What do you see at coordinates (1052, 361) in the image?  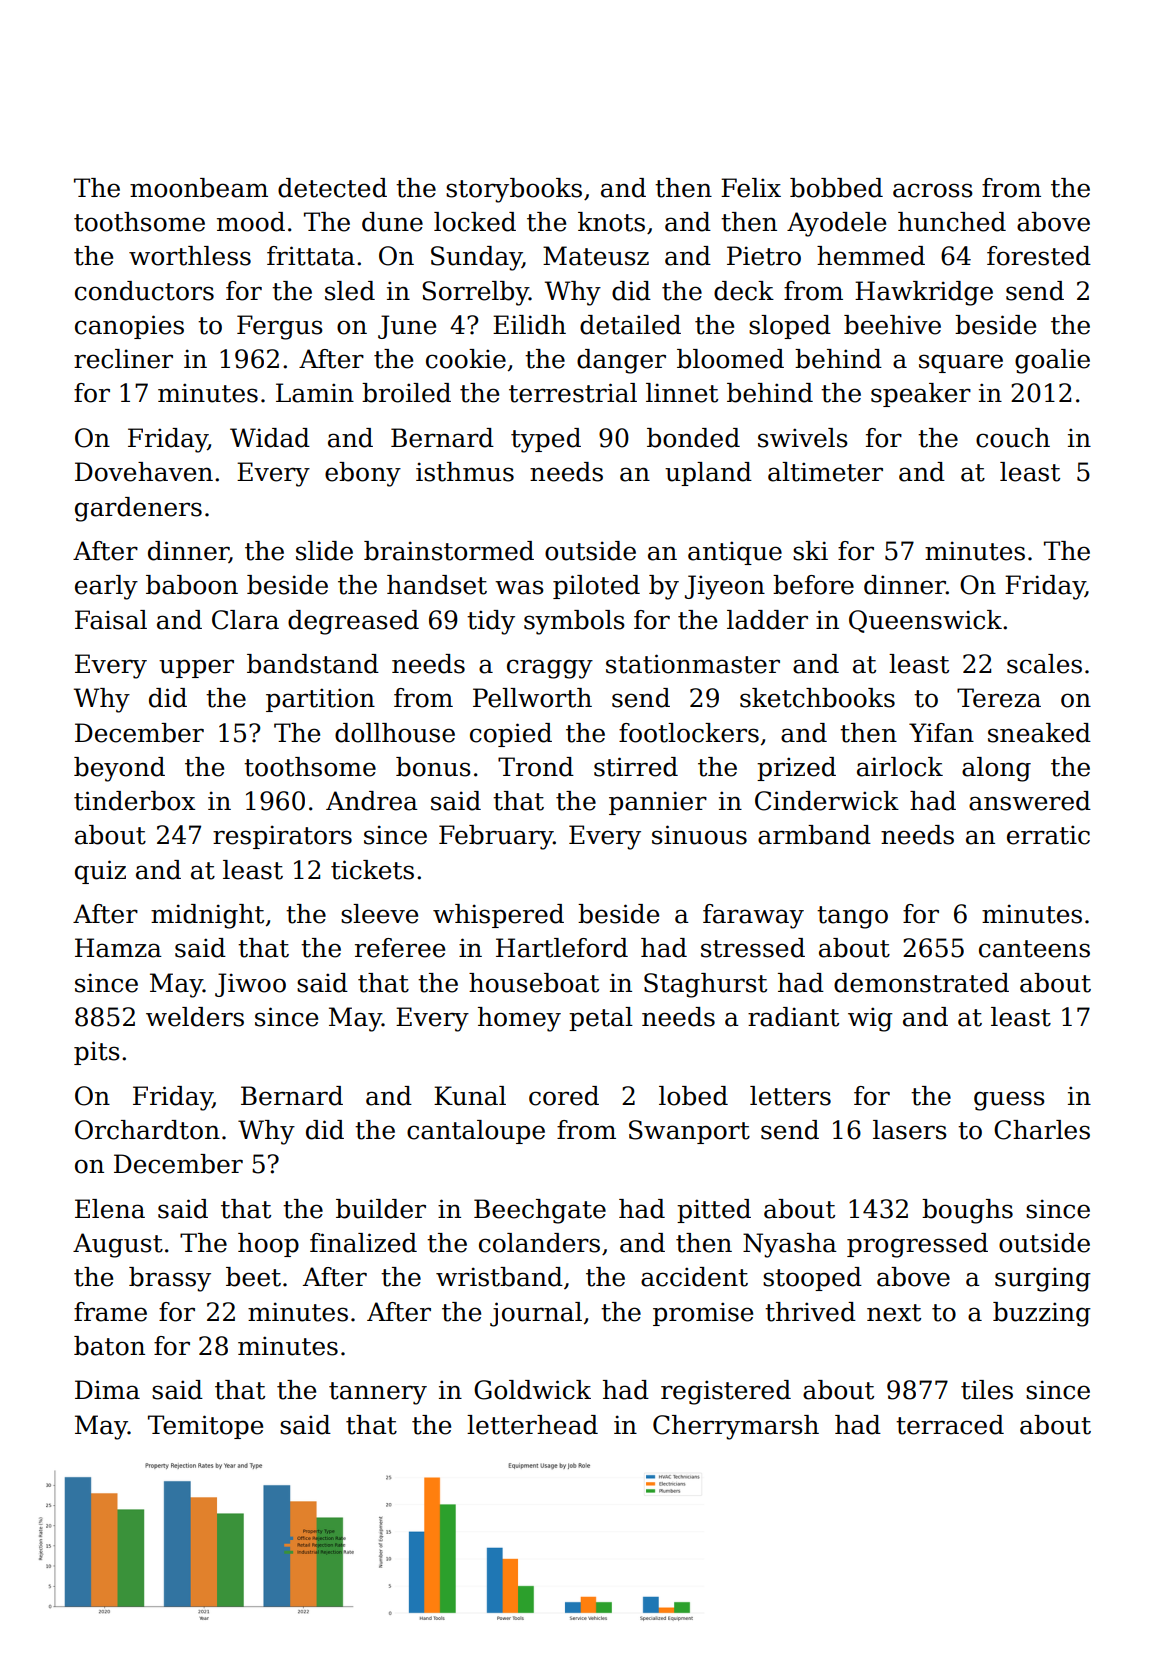 I see `goalie` at bounding box center [1052, 361].
